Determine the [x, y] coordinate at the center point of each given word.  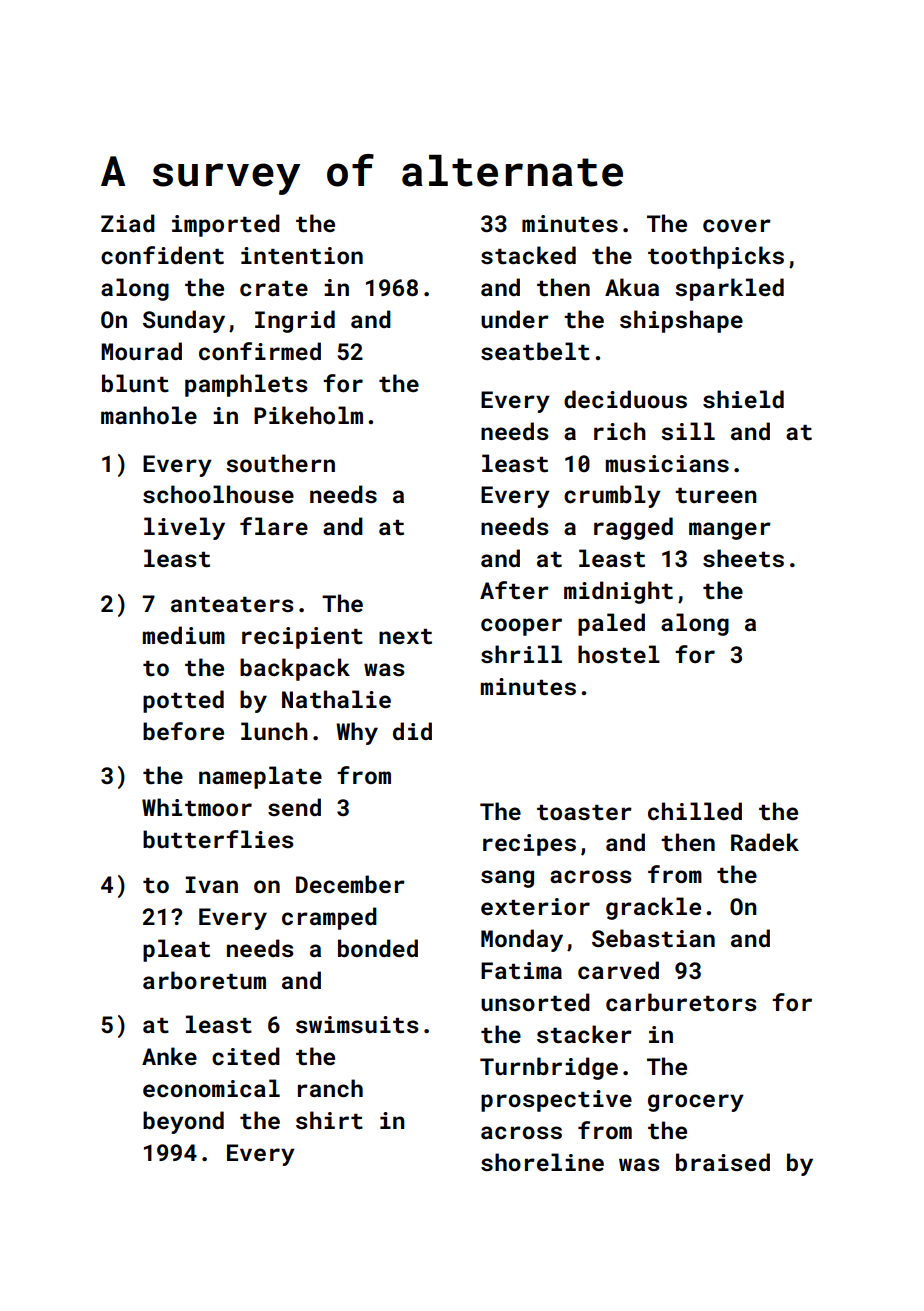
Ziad [128, 223]
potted [183, 701]
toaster [584, 812]
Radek [765, 842]
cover [737, 225]
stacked [528, 255]
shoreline [542, 1162]
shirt [329, 1120]
